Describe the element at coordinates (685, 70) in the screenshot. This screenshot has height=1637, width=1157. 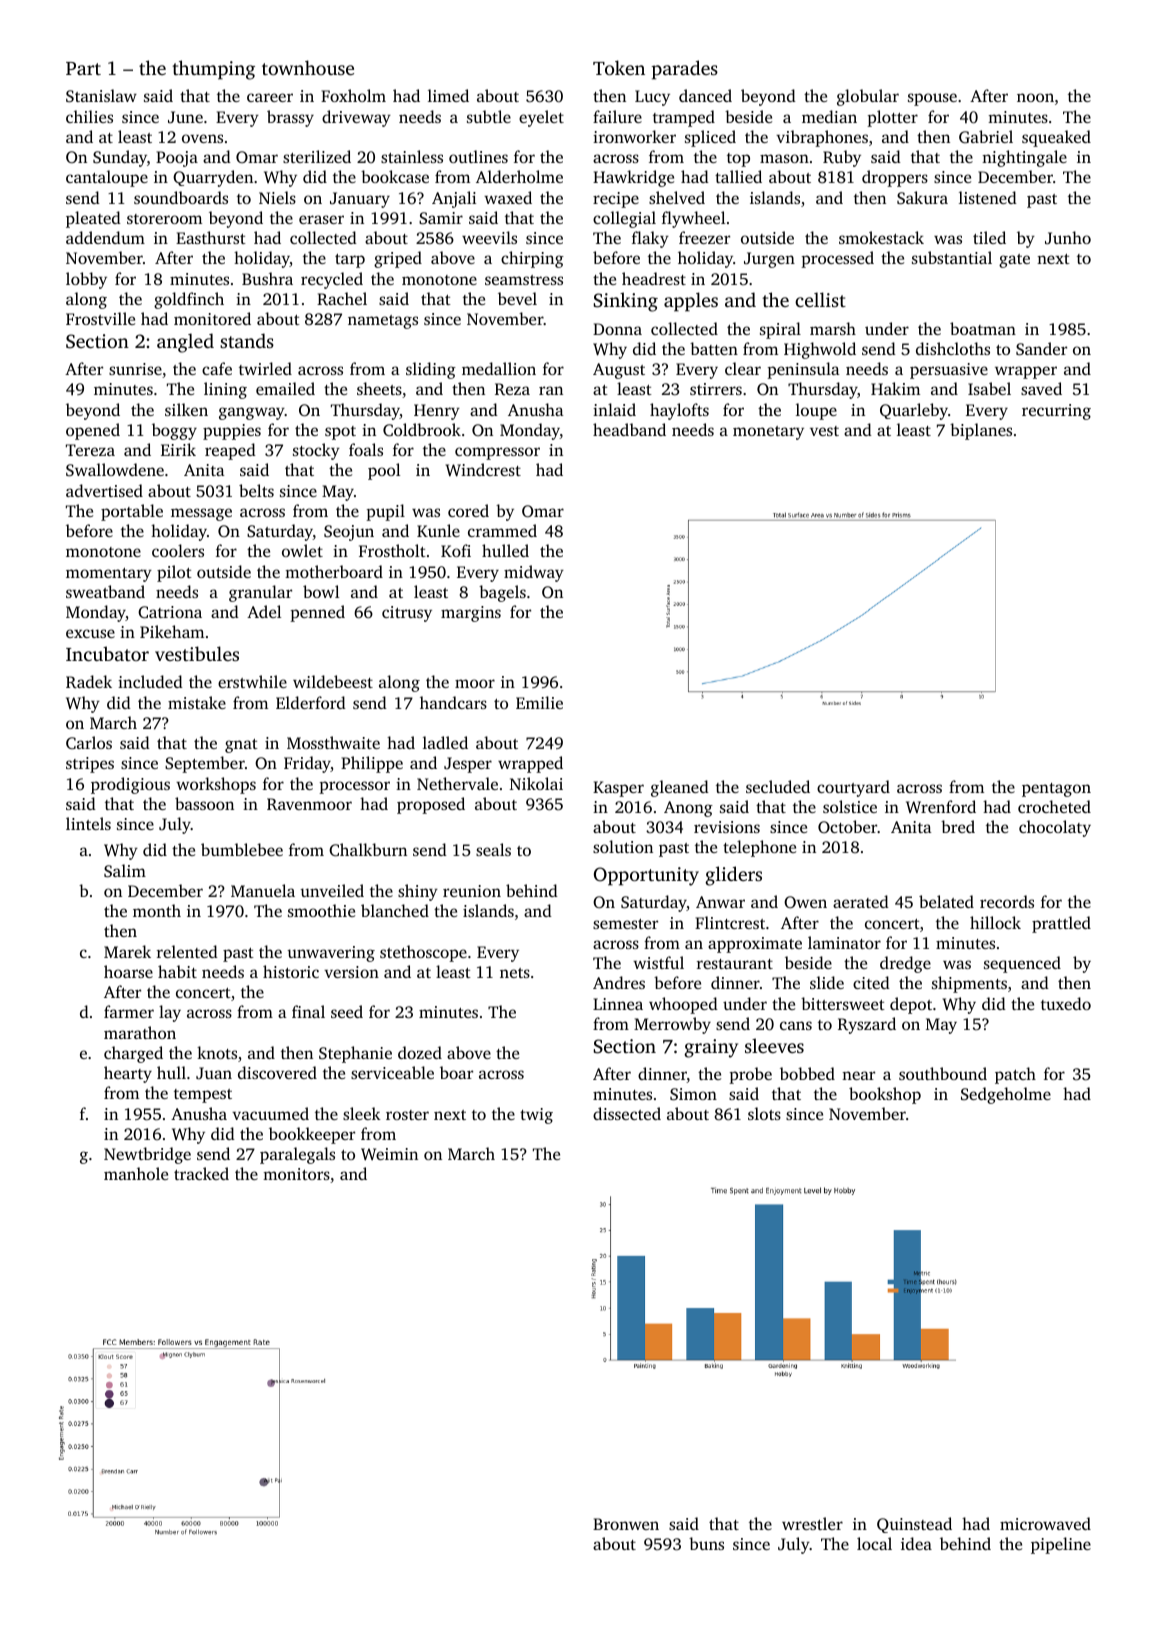
I see `parades` at that location.
